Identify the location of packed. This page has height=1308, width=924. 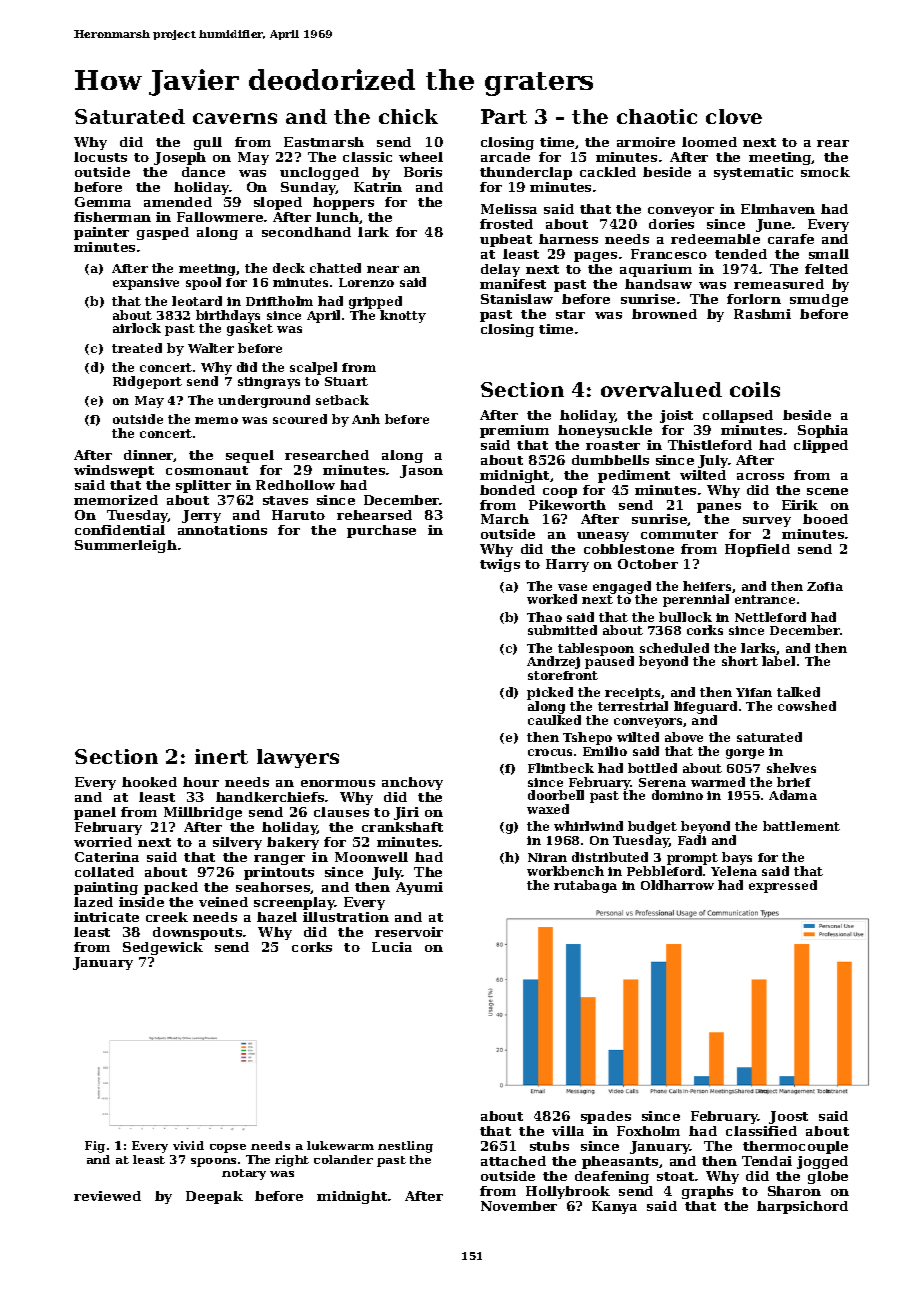
(171, 888).
